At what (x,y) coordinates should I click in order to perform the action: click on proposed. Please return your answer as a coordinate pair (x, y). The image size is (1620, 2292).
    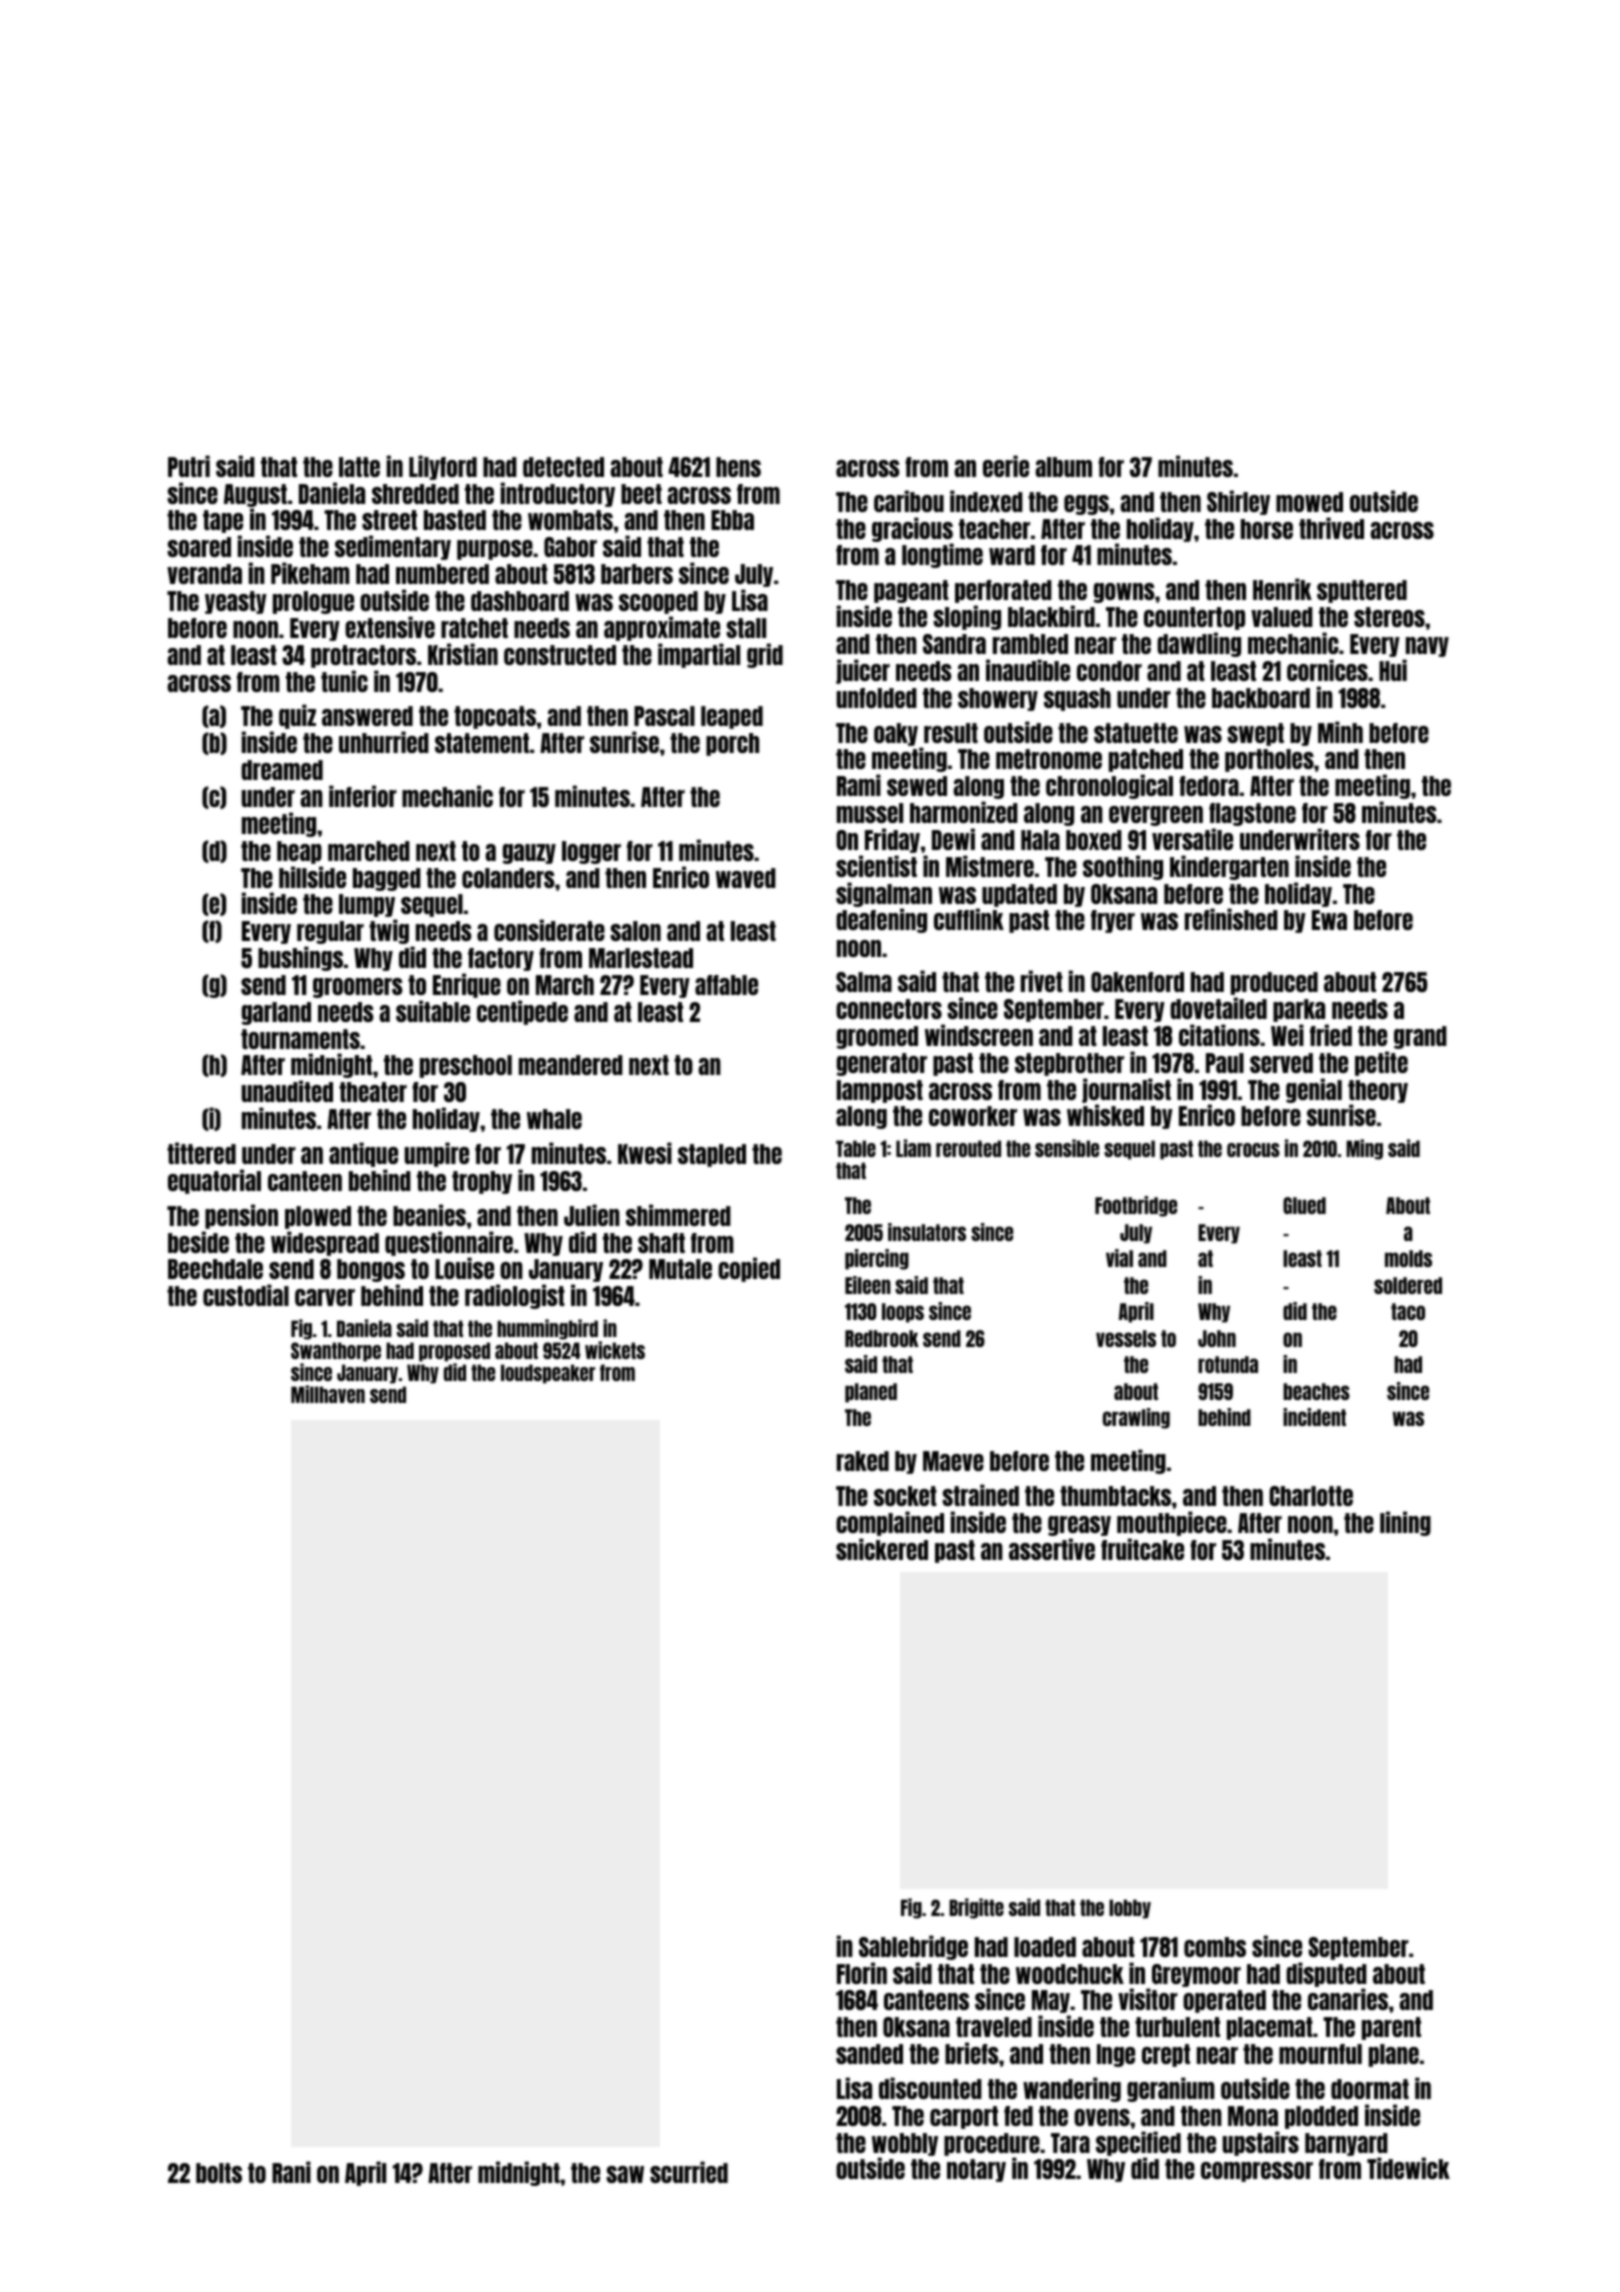
    Looking at the image, I should click on (454, 1352).
